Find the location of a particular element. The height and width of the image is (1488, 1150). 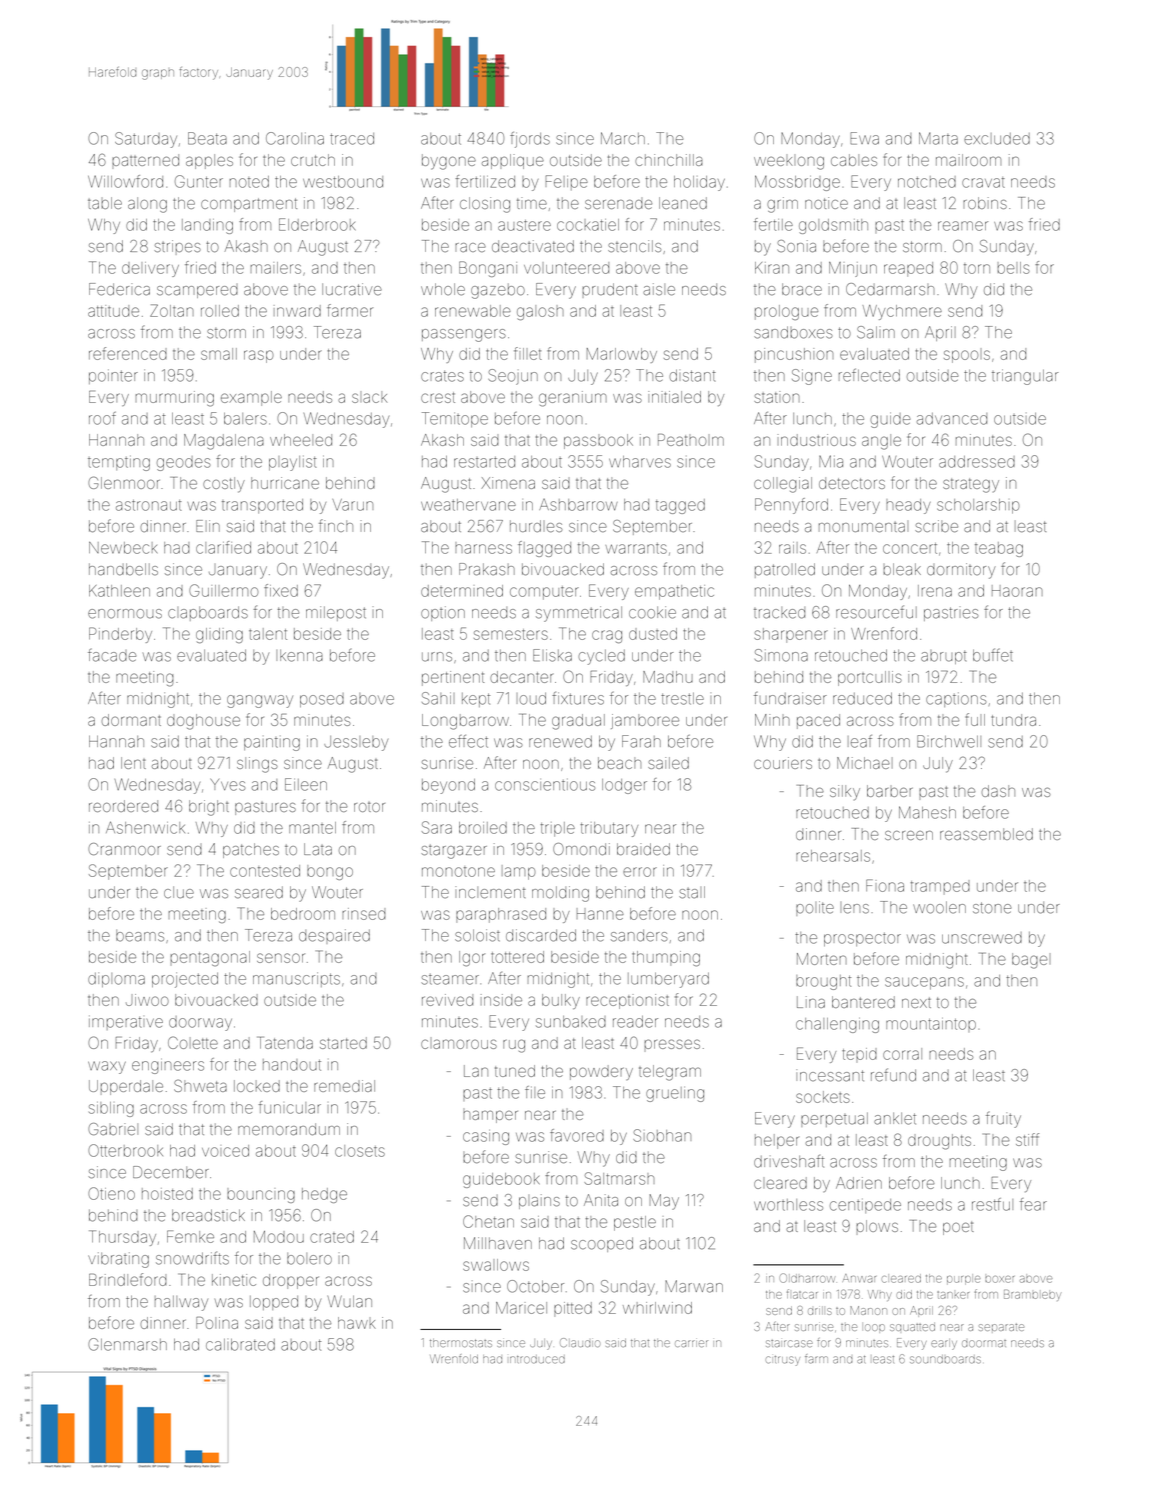

clamorous is located at coordinates (459, 1044).
